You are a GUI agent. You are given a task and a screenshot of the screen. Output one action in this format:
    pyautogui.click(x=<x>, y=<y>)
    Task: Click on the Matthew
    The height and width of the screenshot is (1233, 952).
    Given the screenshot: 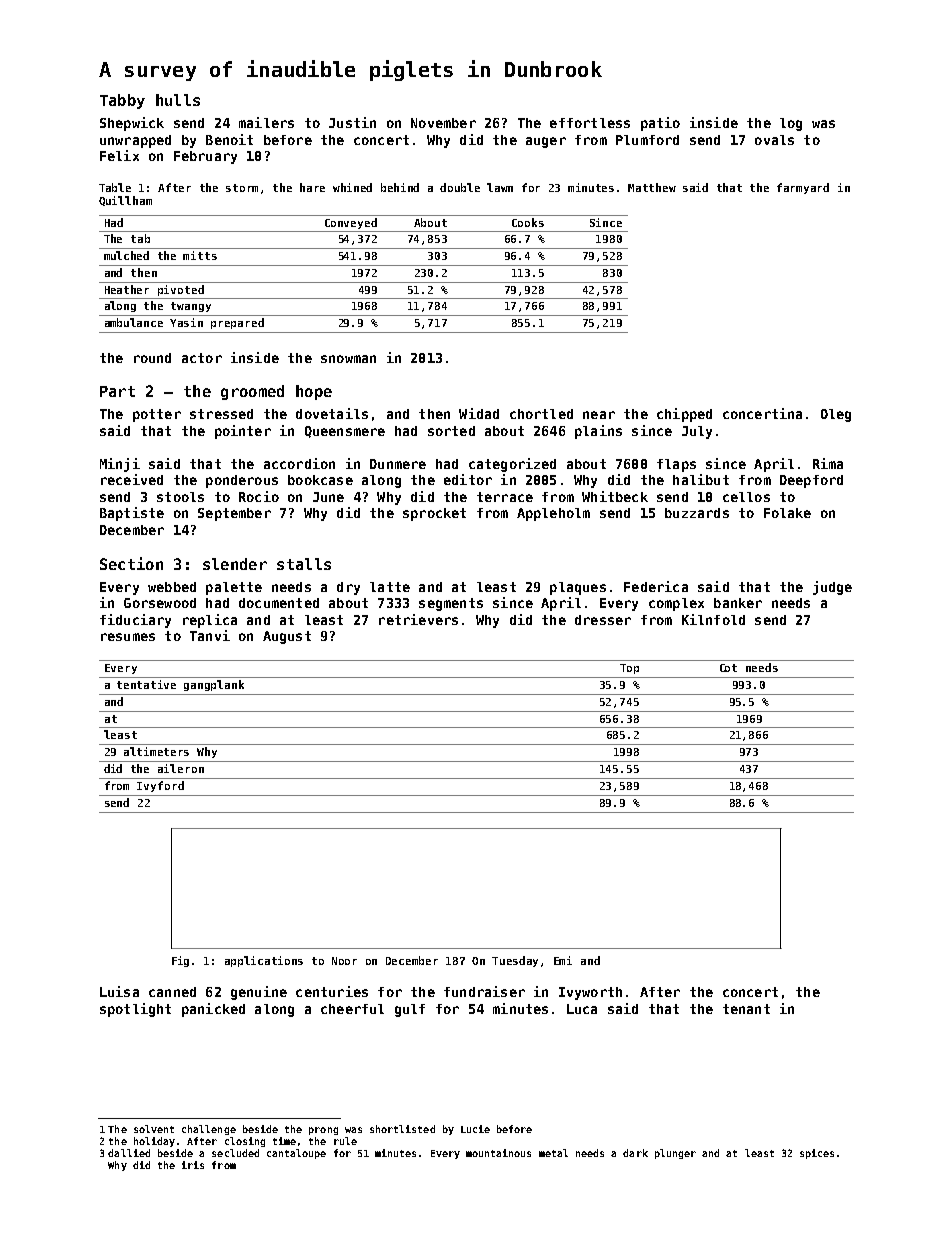 What is the action you would take?
    pyautogui.click(x=652, y=187)
